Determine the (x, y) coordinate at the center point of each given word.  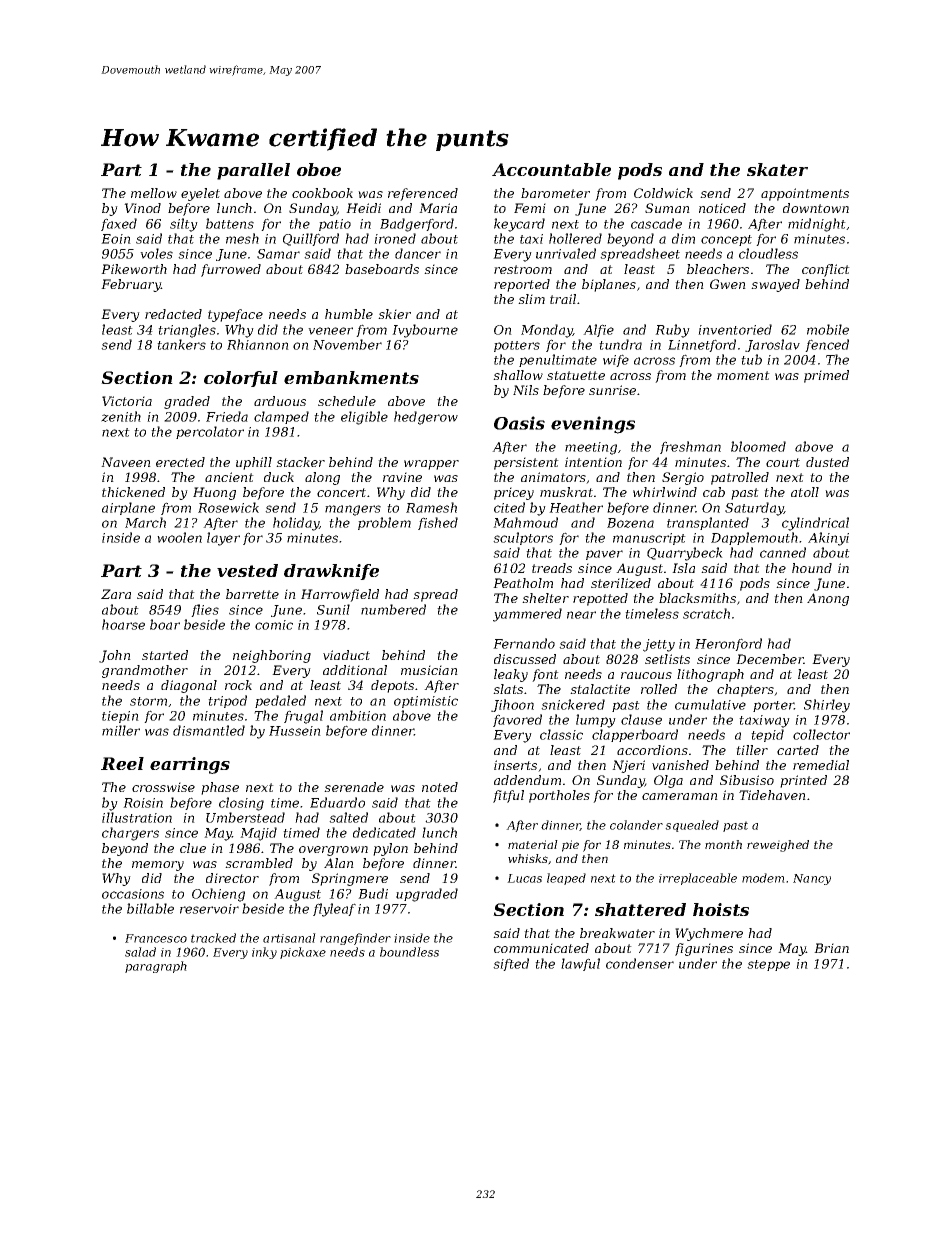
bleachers (718, 269)
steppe (768, 965)
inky (264, 953)
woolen (179, 537)
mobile (828, 329)
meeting (591, 448)
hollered (575, 238)
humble (349, 314)
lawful (580, 964)
